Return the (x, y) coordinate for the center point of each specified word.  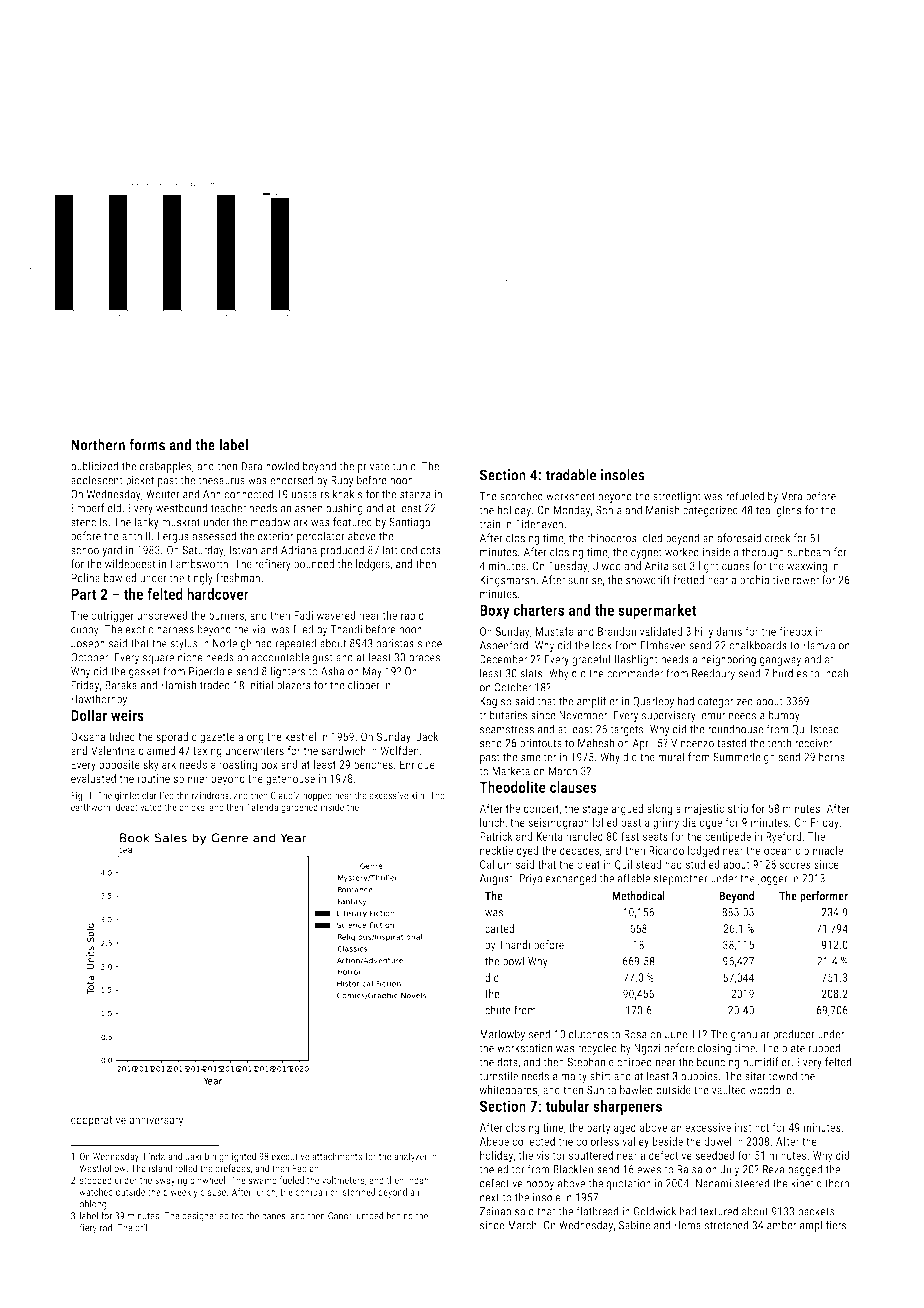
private (373, 467)
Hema (687, 1225)
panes (274, 1218)
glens (789, 511)
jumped (368, 1217)
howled (282, 466)
